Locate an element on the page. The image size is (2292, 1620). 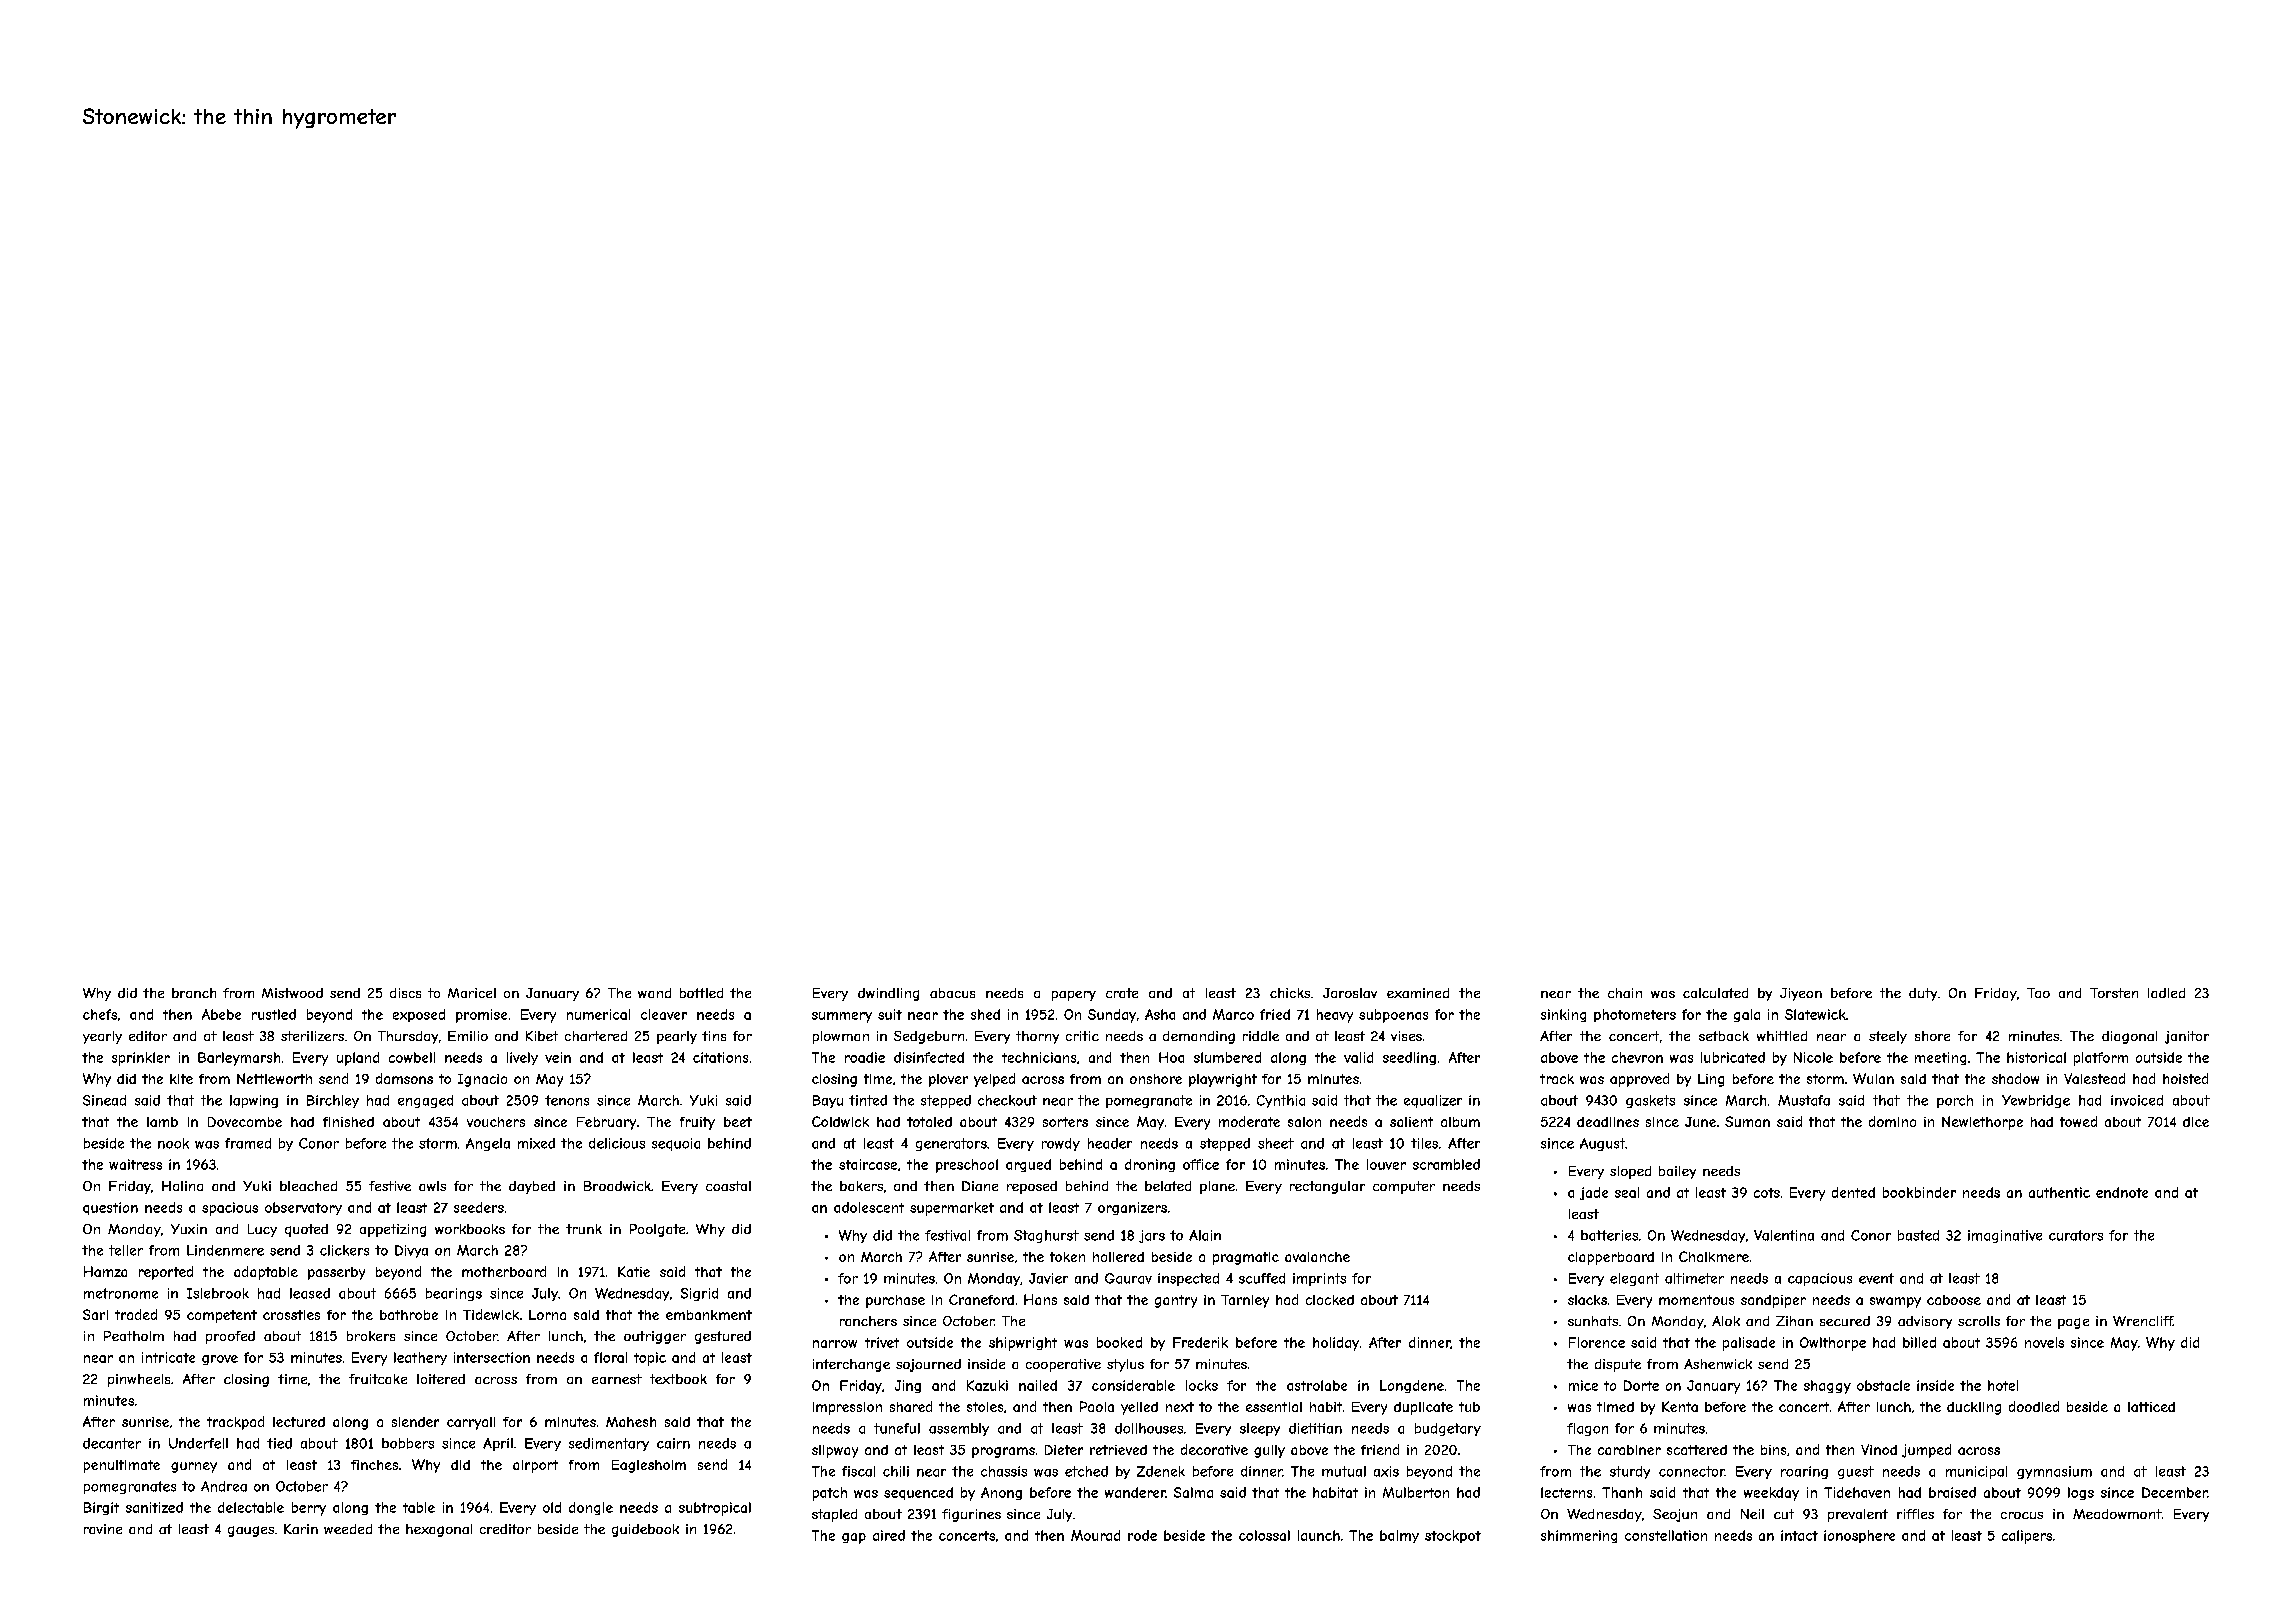
duty is located at coordinates (1923, 994).
